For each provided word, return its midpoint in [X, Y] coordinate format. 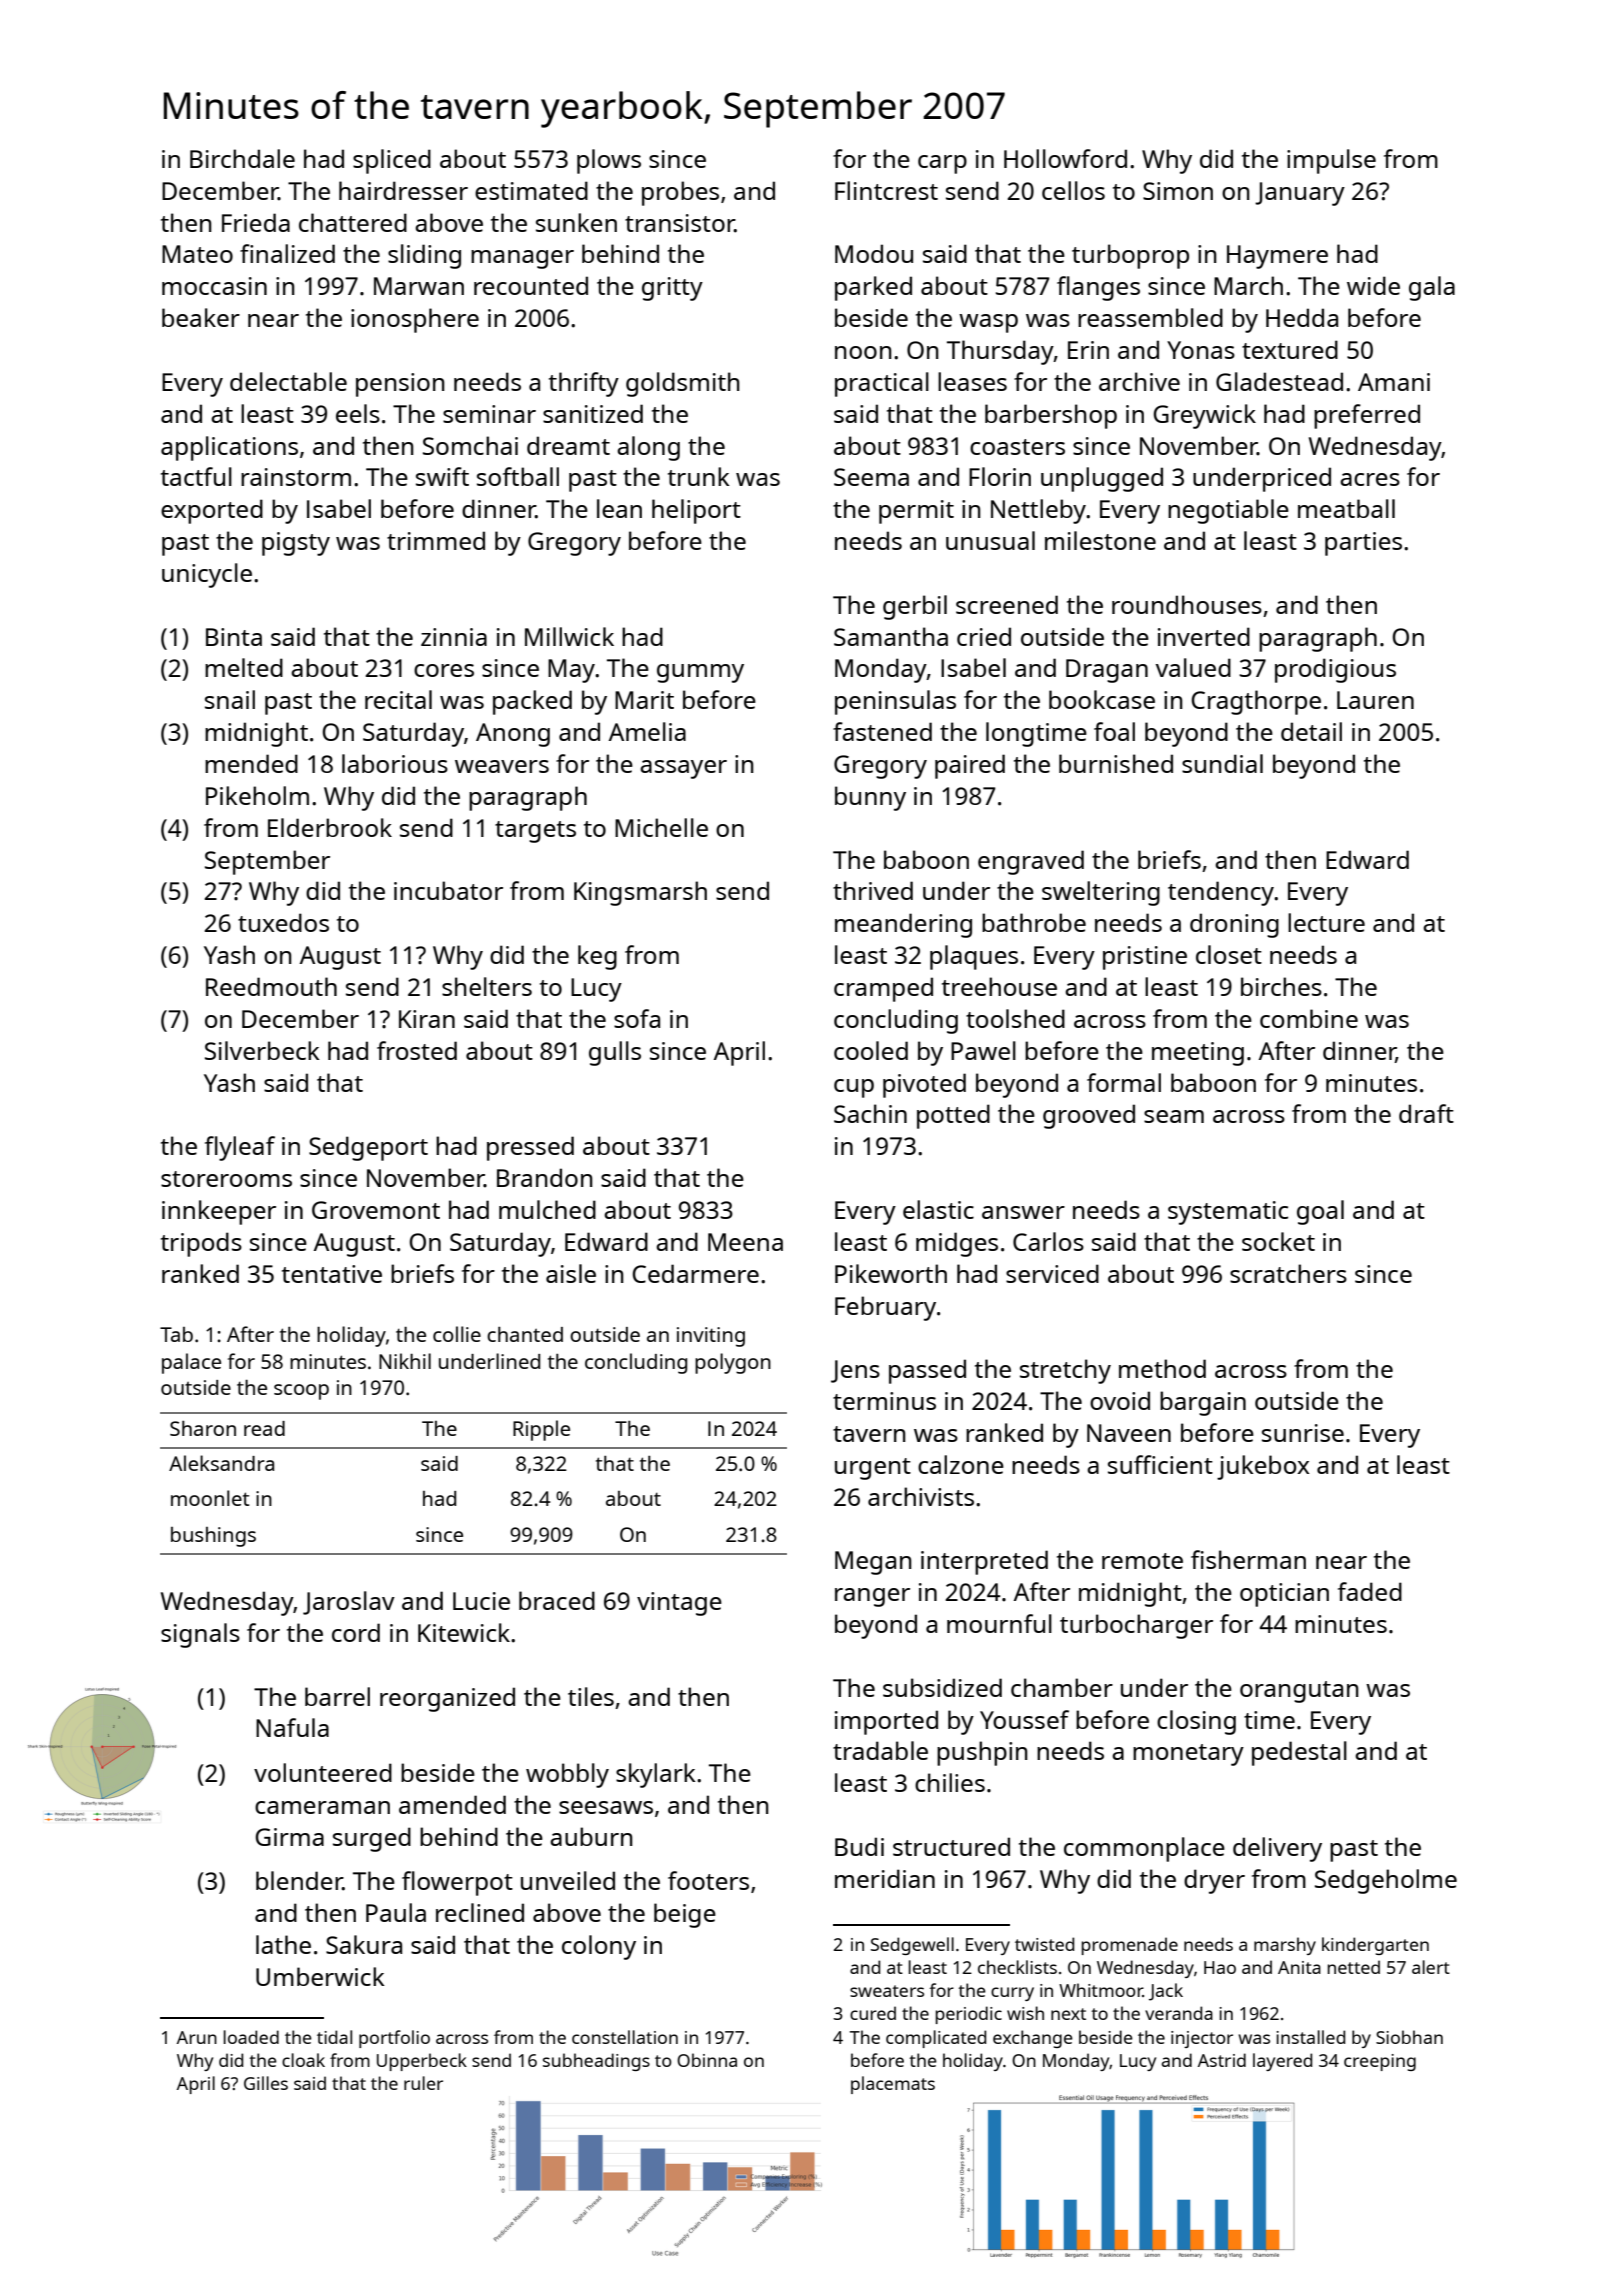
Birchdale [242, 158]
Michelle [661, 827]
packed [532, 702]
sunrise [1303, 1433]
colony [599, 1947]
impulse [1331, 161]
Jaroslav [349, 1603]
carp [942, 164]
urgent [873, 1469]
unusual [990, 540]
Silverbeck [262, 1050]
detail [1311, 731]
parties [1363, 544]
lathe [283, 1944]
